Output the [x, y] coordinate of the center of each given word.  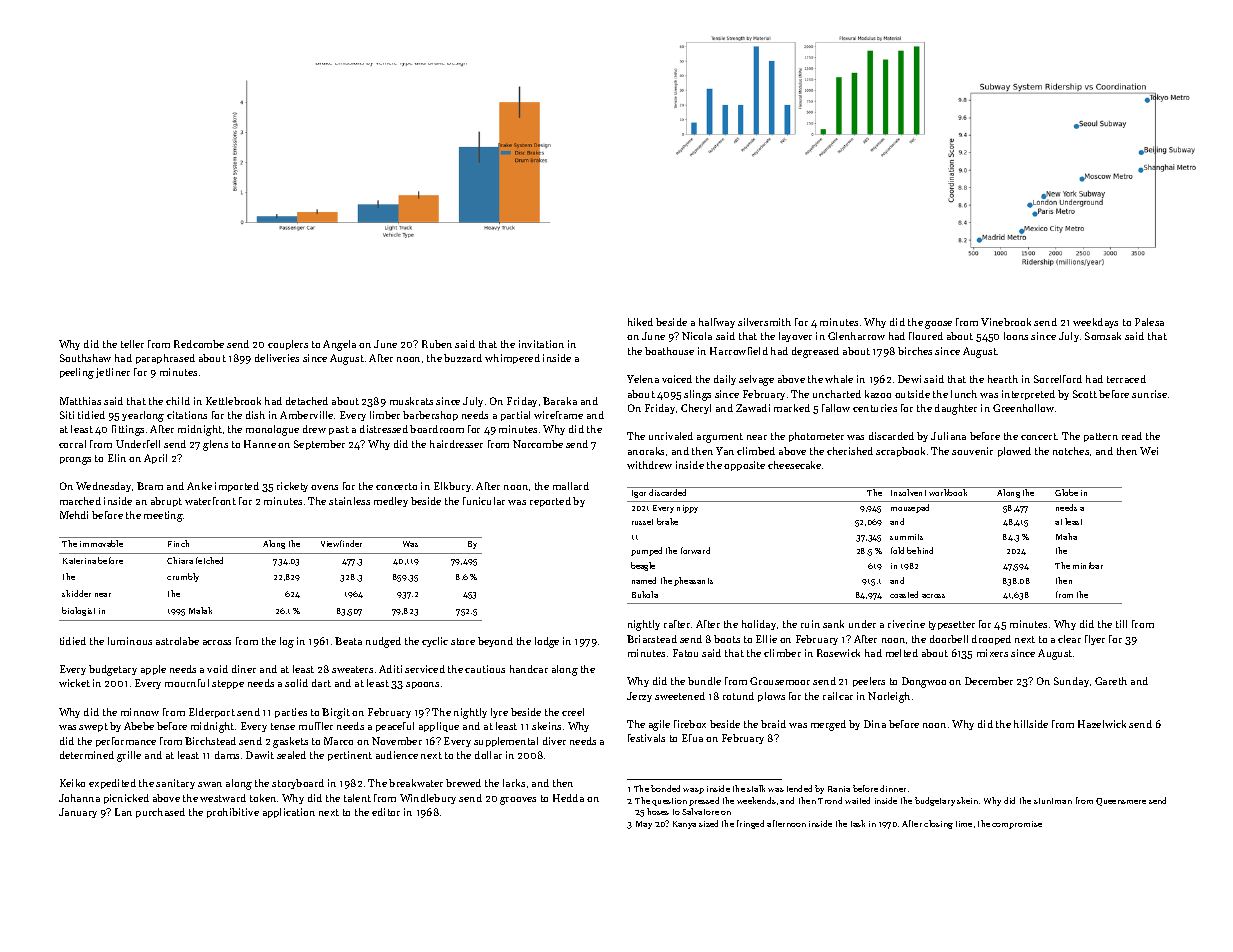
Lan [123, 812]
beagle [643, 566]
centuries [875, 408]
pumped [646, 551]
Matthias [80, 401]
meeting [163, 516]
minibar [1088, 565]
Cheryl [696, 409]
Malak [200, 610]
